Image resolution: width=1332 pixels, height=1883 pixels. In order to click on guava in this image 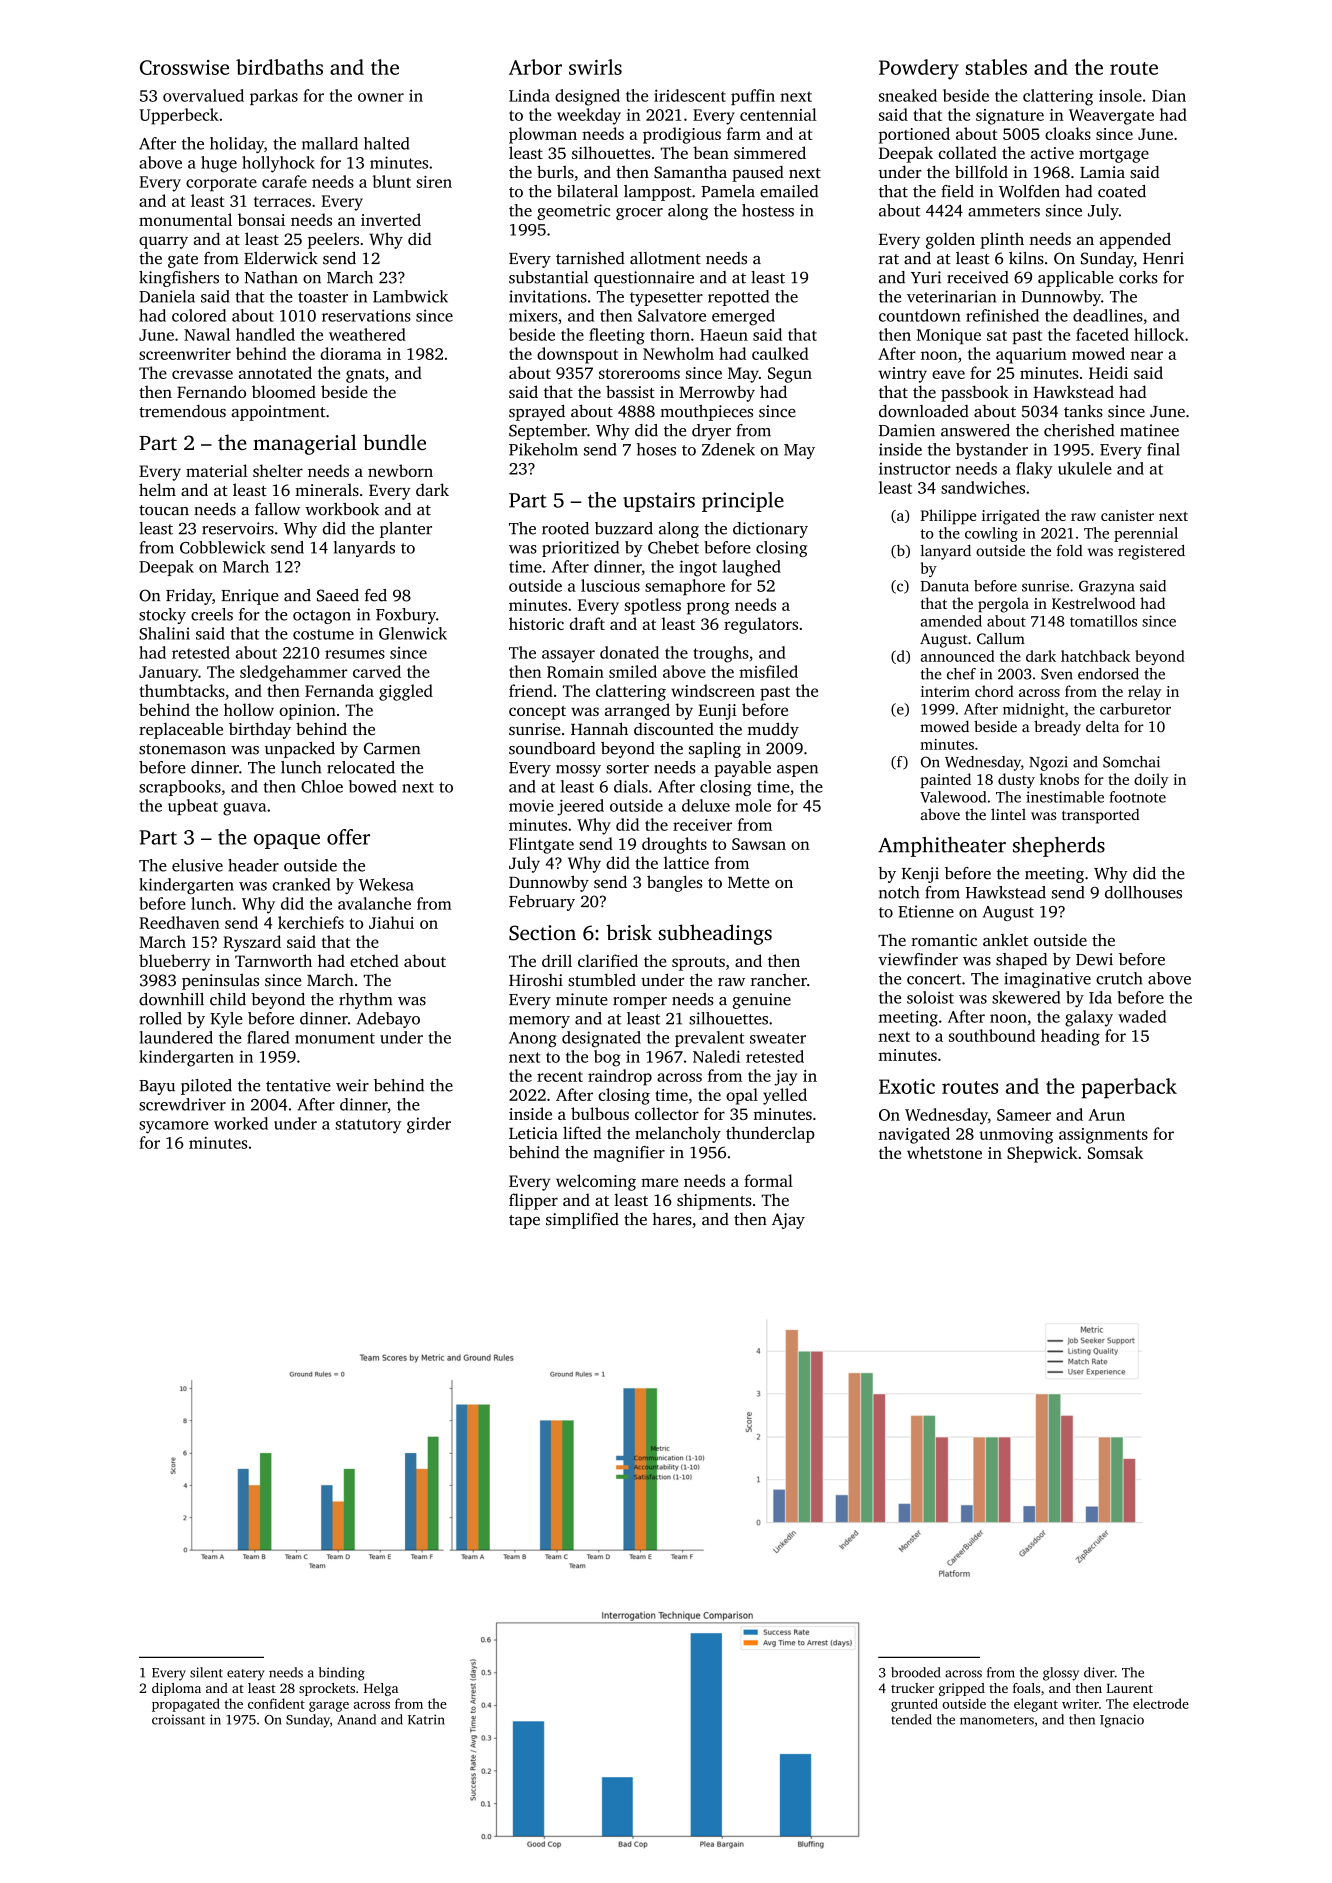, I will do `click(244, 809)`.
